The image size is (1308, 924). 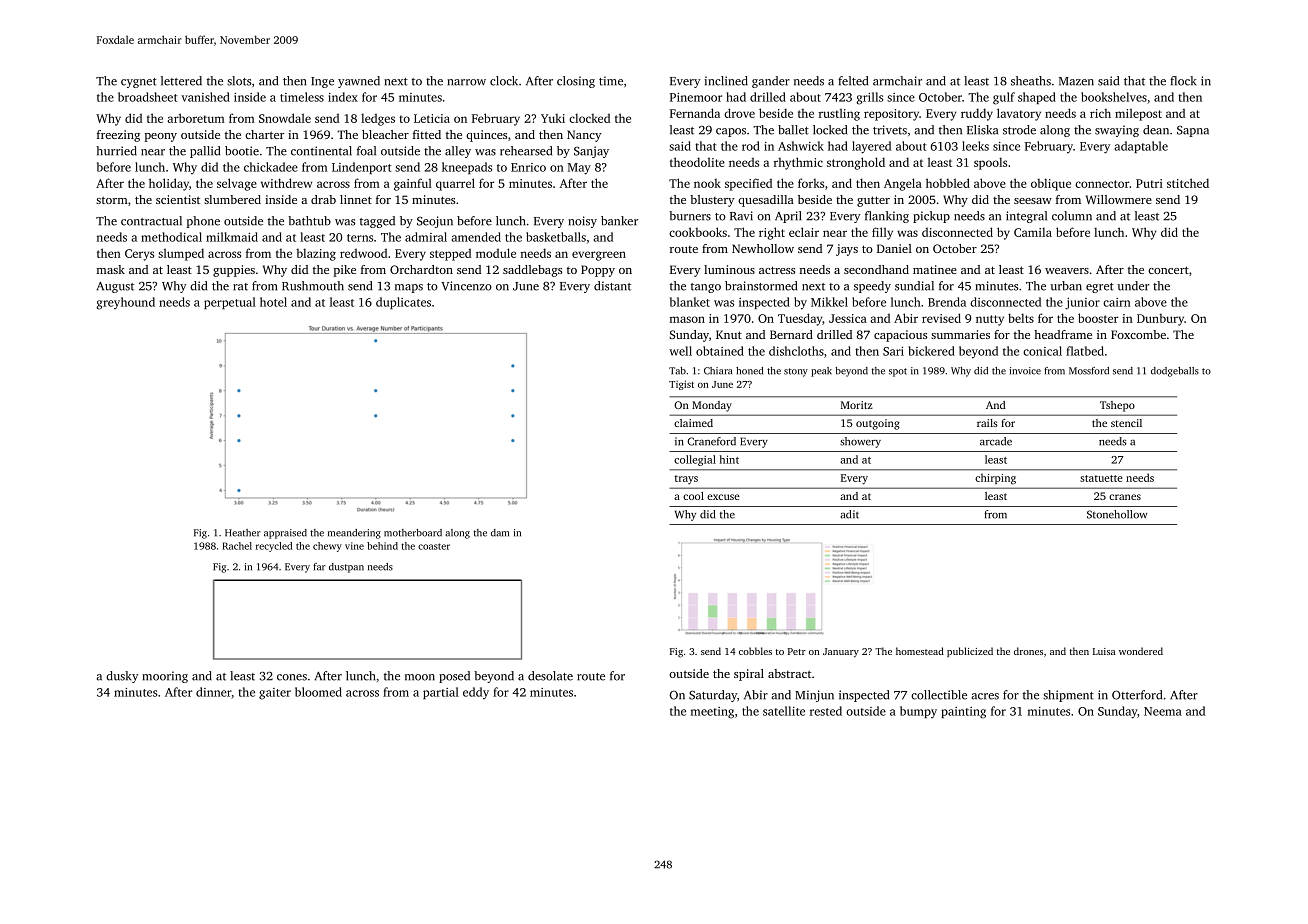 What do you see at coordinates (181, 81) in the screenshot?
I see `lettered` at bounding box center [181, 81].
